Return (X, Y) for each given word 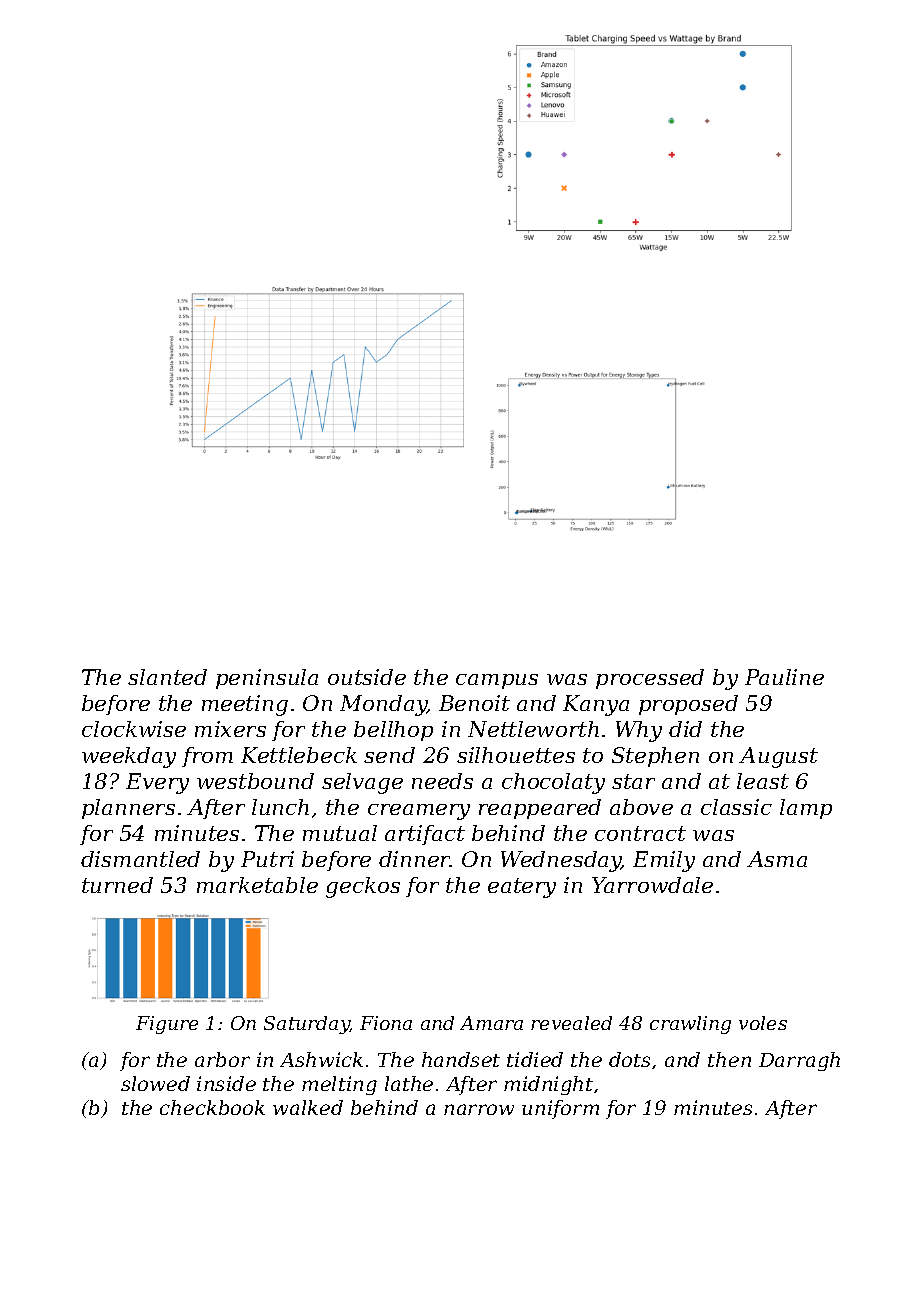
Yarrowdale (652, 885)
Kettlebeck (299, 755)
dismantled (140, 859)
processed (650, 679)
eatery (522, 888)
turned (117, 885)
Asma (777, 859)
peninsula (267, 679)
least (763, 781)
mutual (340, 833)
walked (308, 1107)
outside (367, 677)
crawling (690, 1025)
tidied (535, 1059)
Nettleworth (533, 729)
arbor (222, 1059)
